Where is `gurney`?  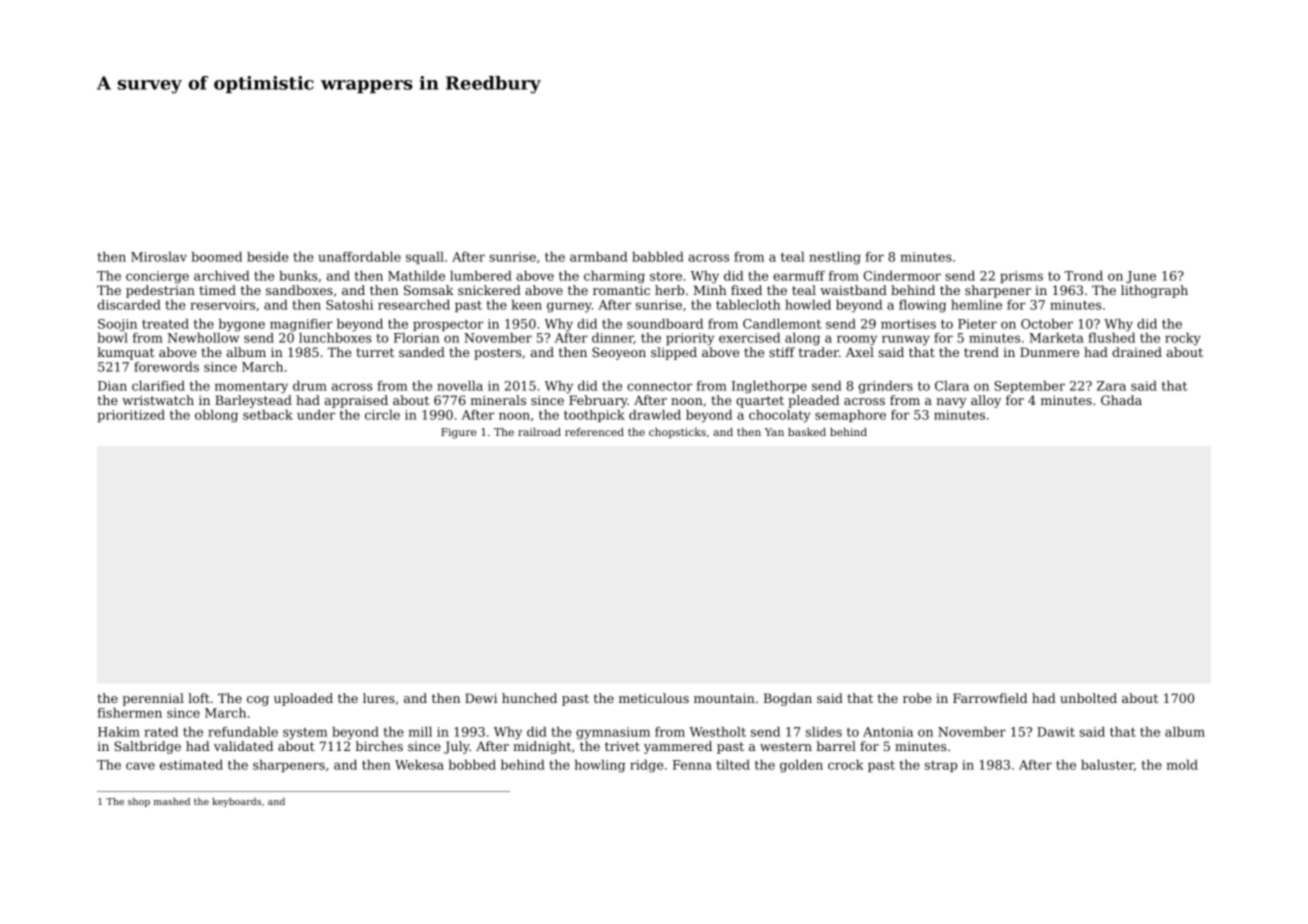 gurney is located at coordinates (569, 307).
